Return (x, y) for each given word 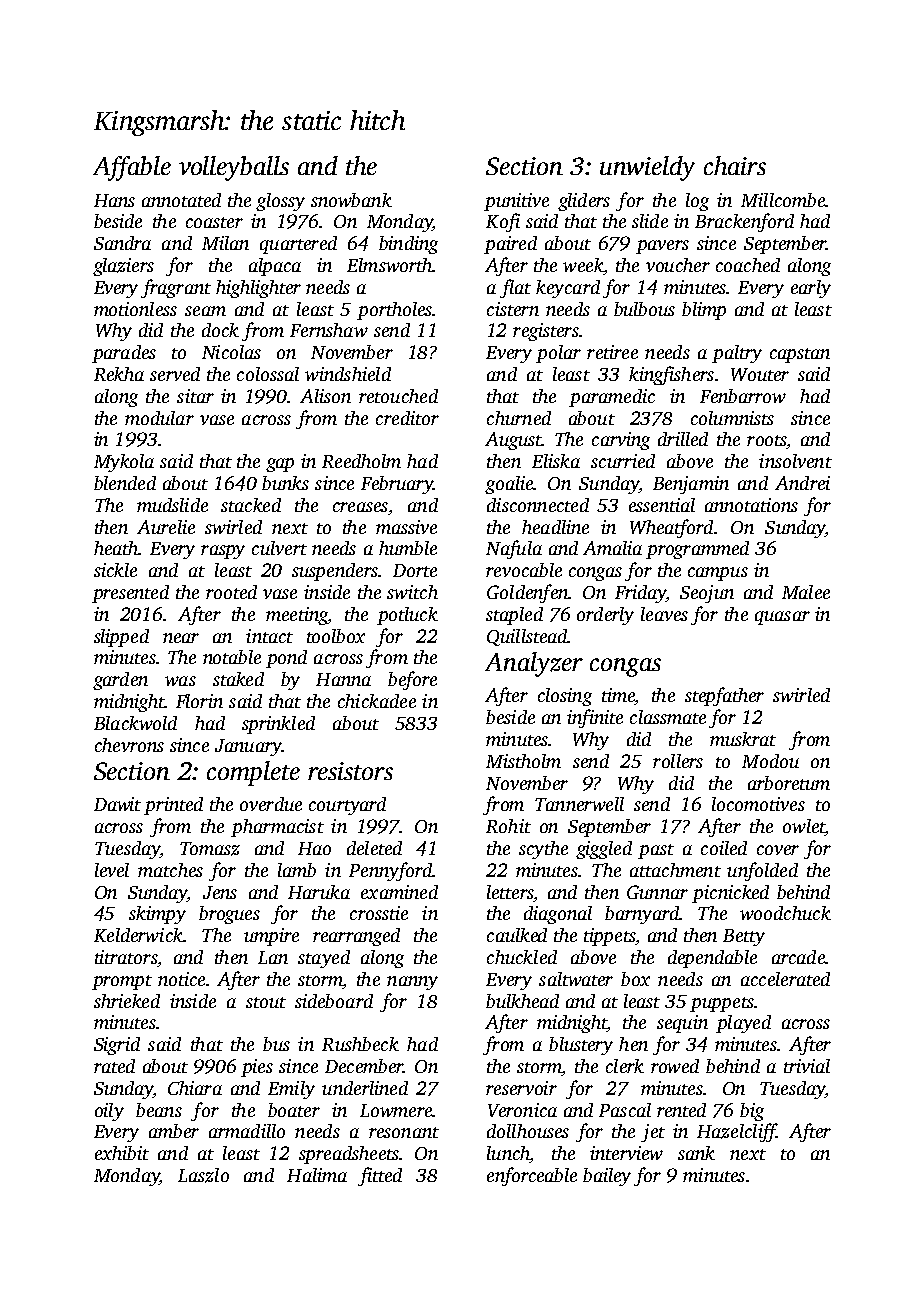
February (397, 485)
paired (510, 245)
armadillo (247, 1131)
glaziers (123, 267)
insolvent (795, 461)
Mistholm (523, 761)
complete (253, 773)
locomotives (758, 804)
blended (125, 483)
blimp (704, 311)
